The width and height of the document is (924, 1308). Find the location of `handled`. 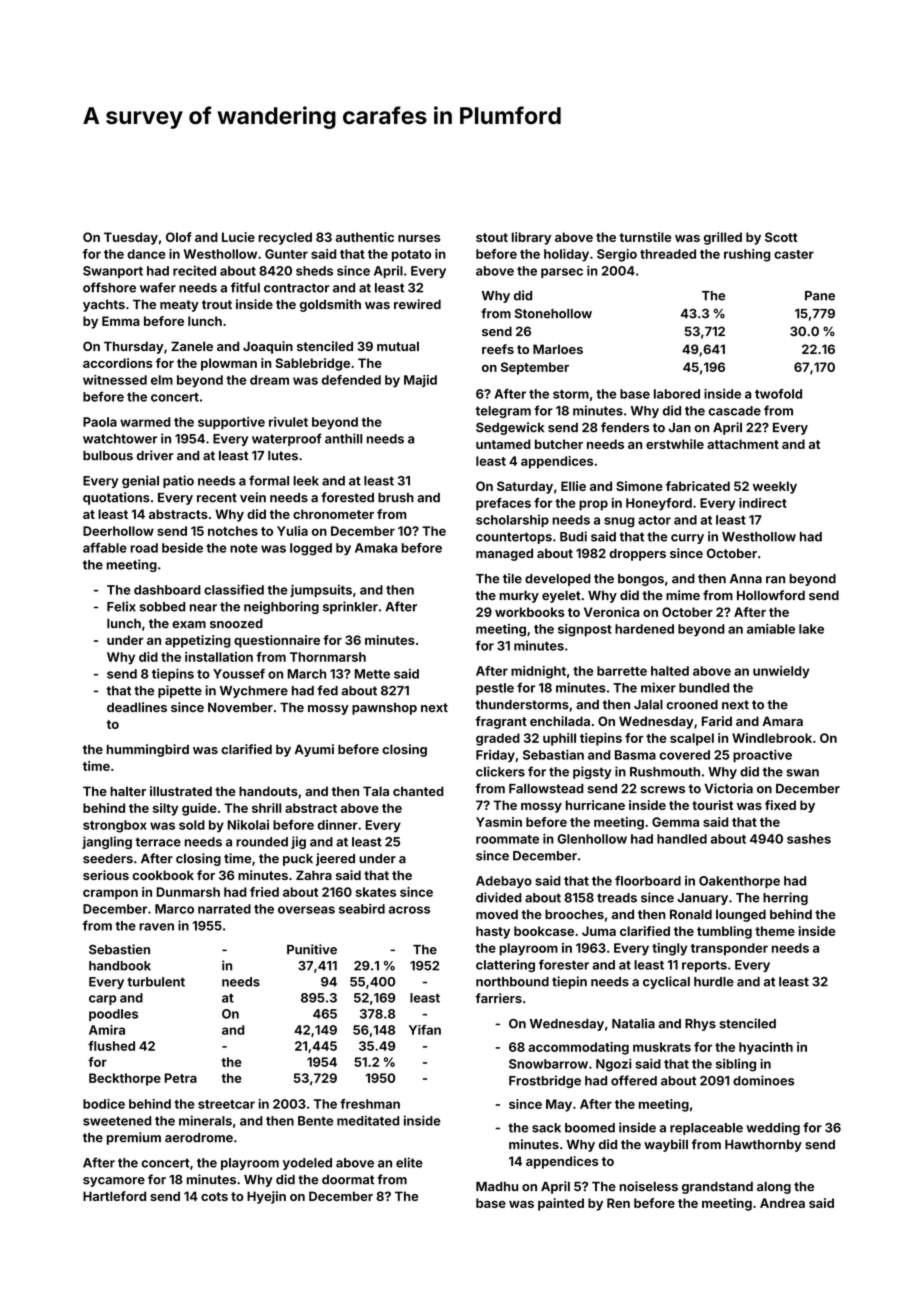

handled is located at coordinates (682, 839).
